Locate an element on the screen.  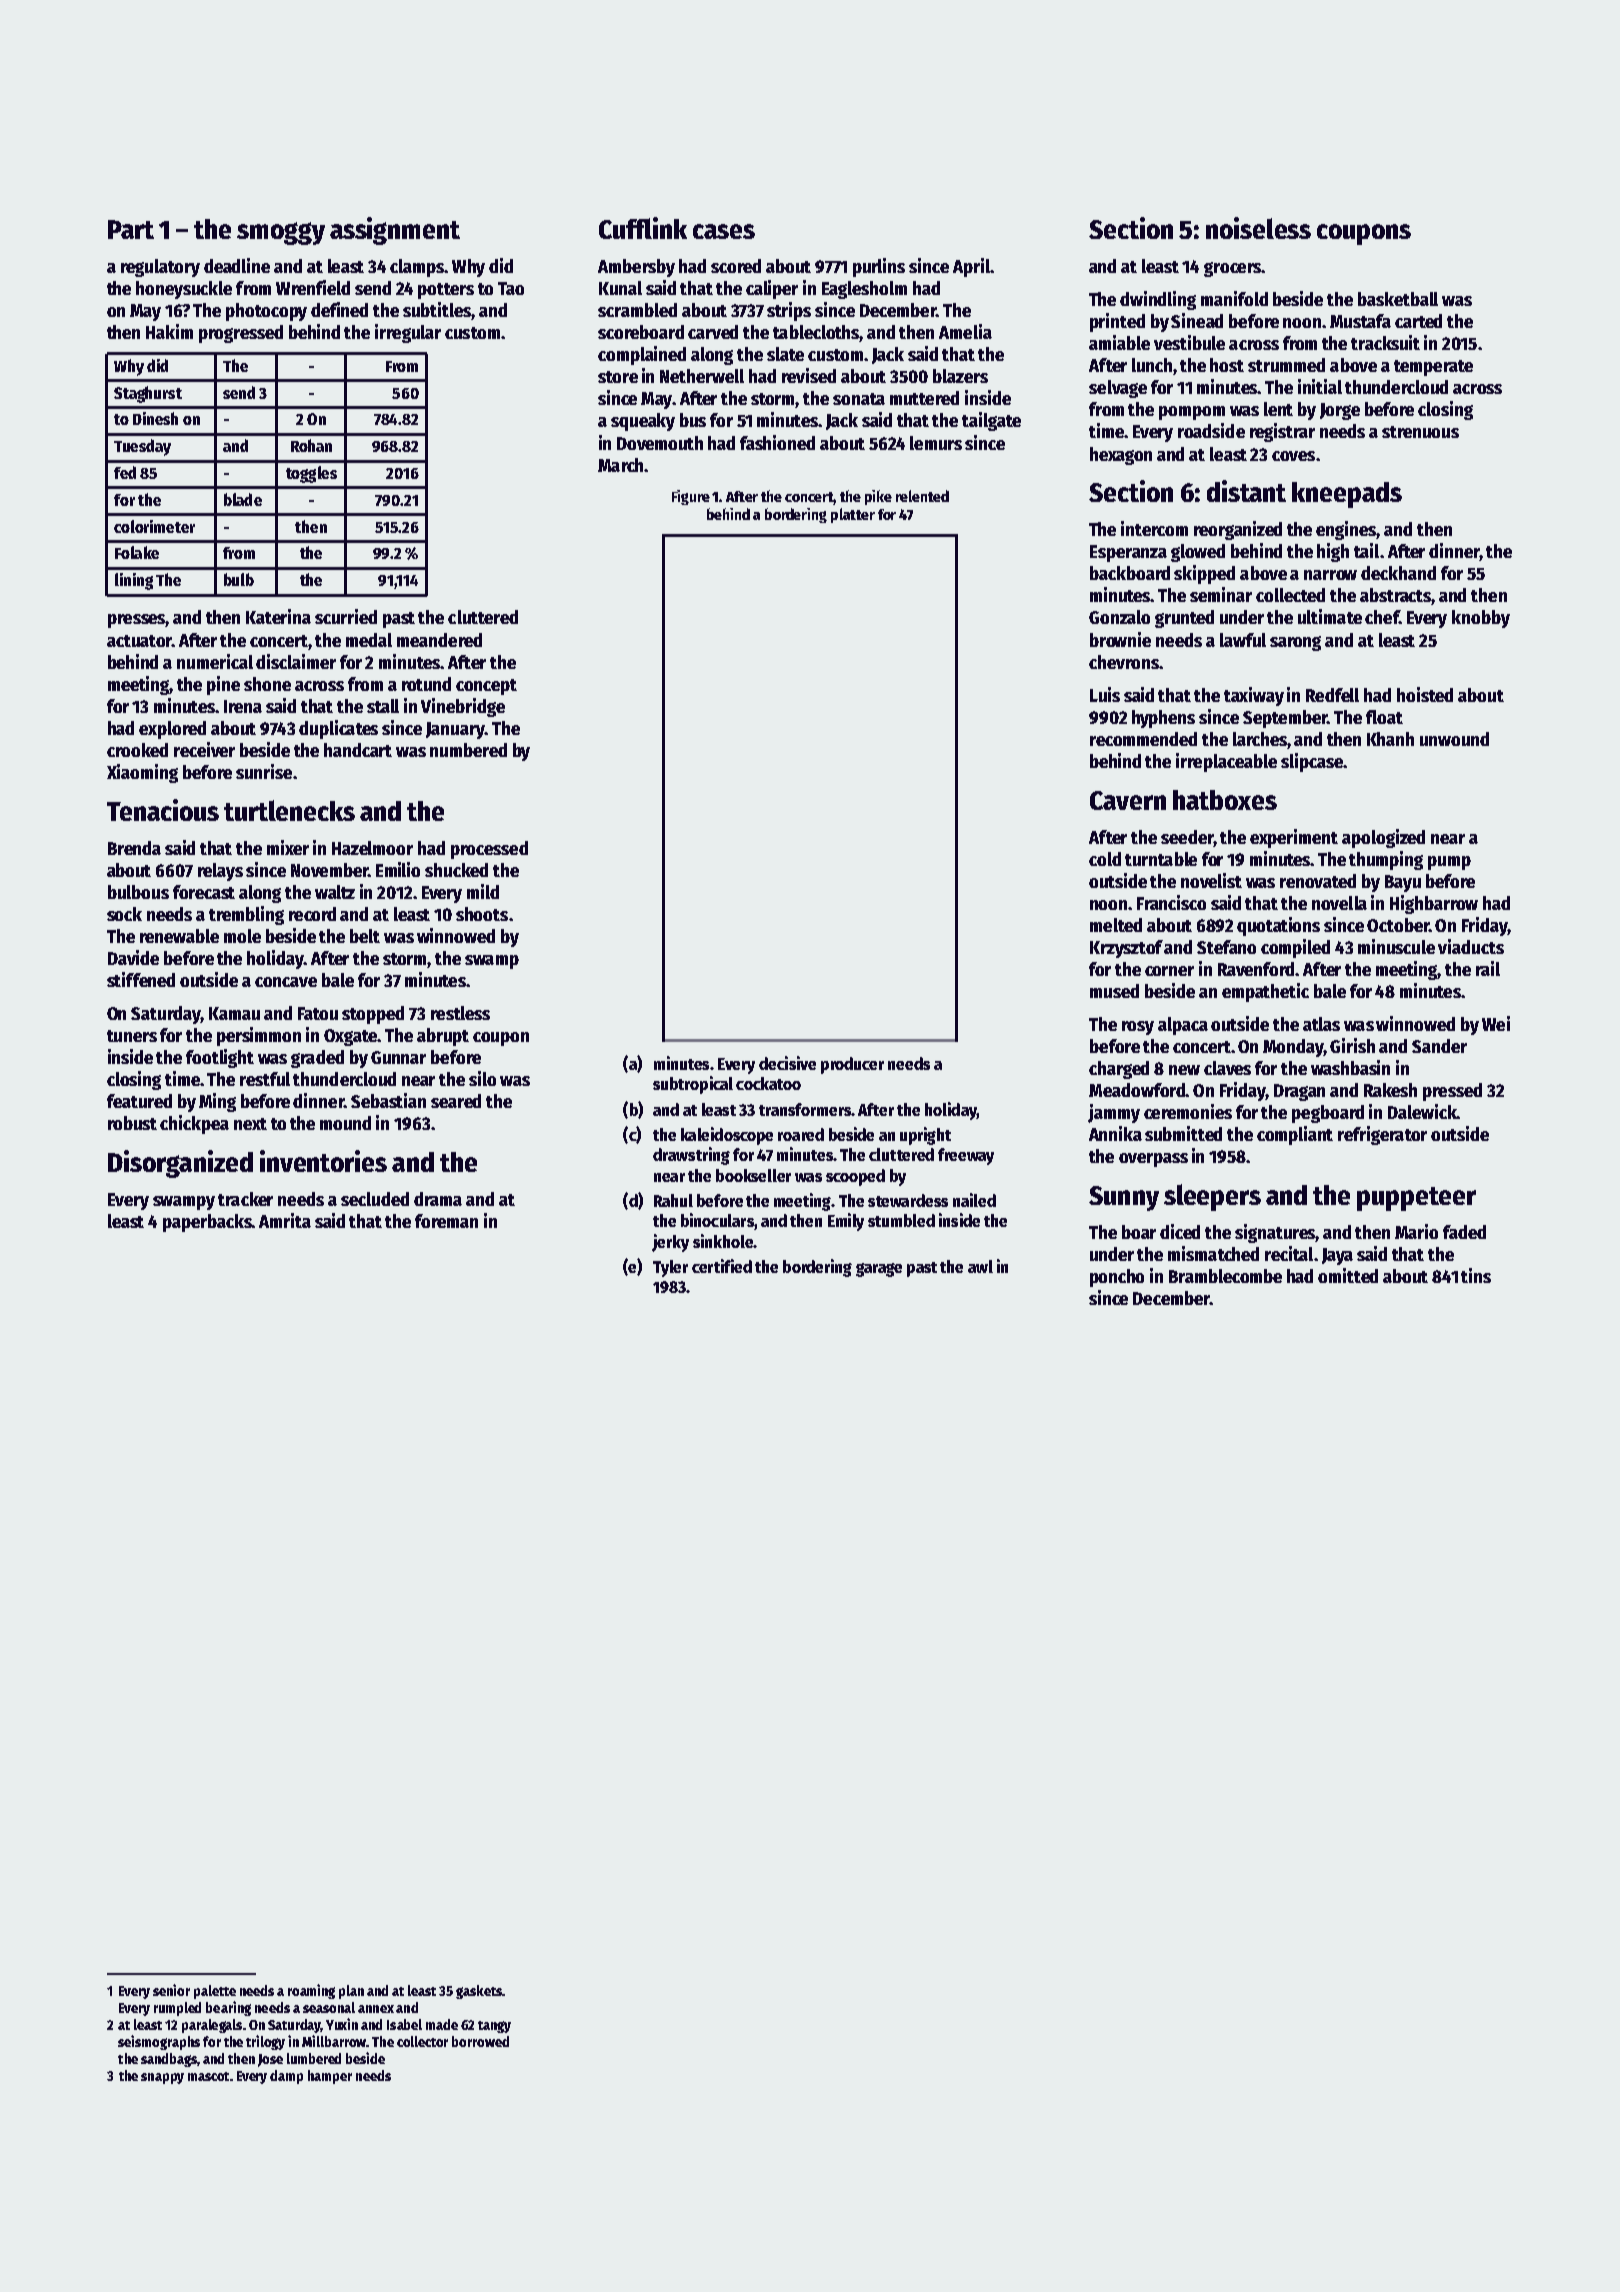
gaskets is located at coordinates (479, 1992).
